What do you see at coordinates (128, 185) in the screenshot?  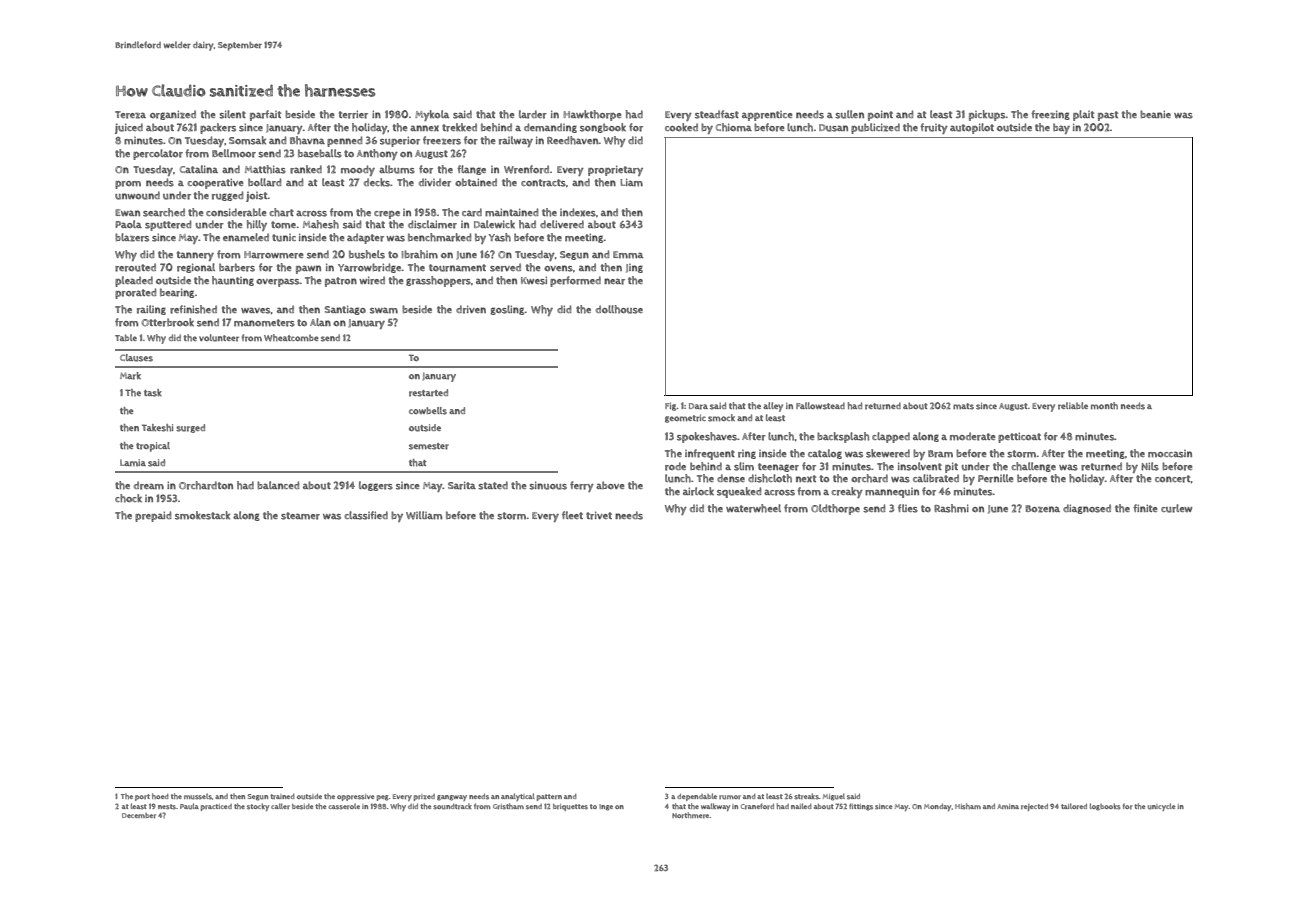 I see `prom` at bounding box center [128, 185].
